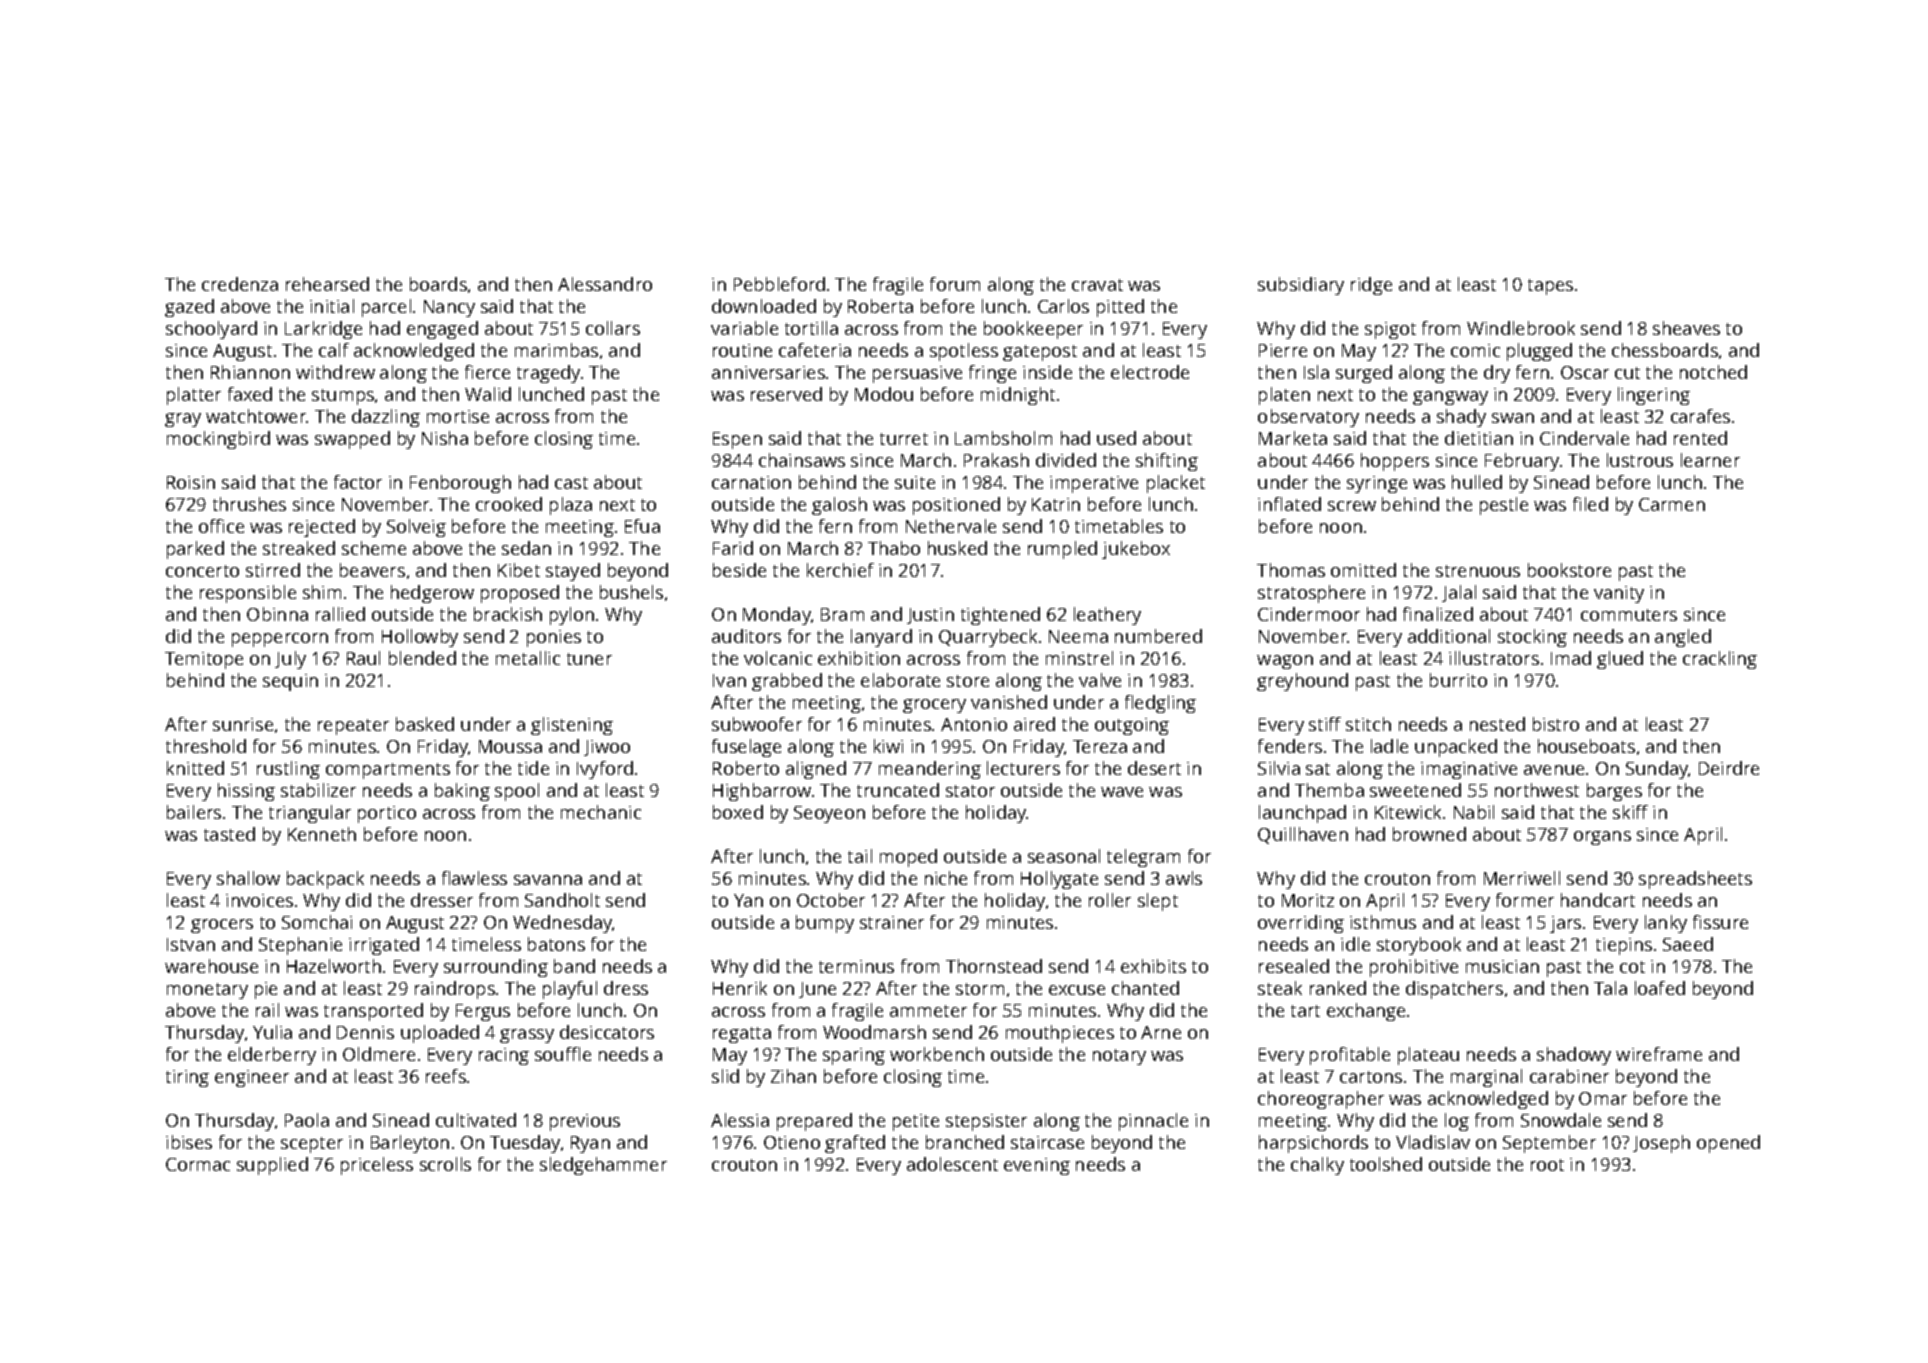  Describe the element at coordinates (554, 638) in the screenshot. I see `ponies` at that location.
